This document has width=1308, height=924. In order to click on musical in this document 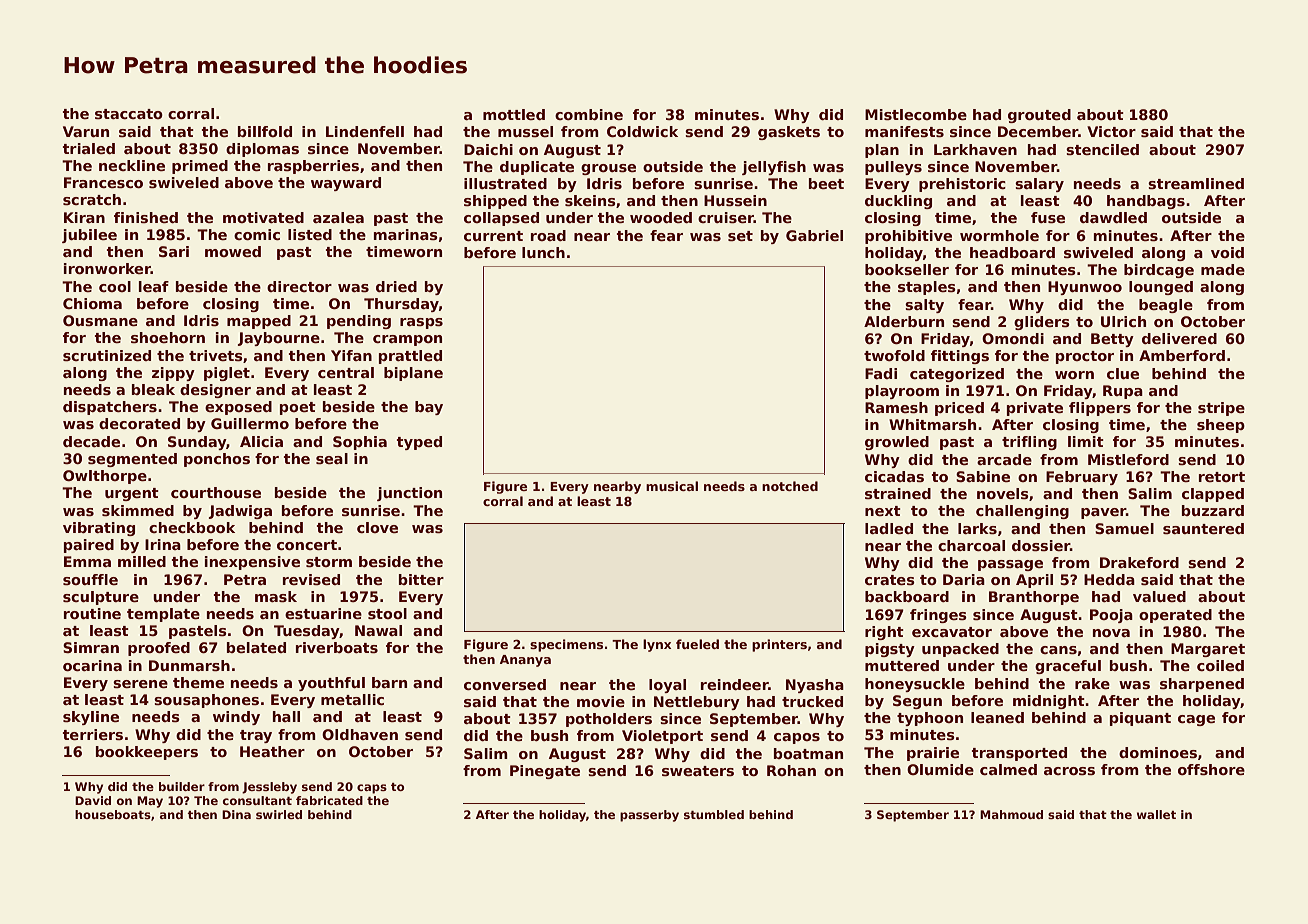, I will do `click(672, 486)`.
